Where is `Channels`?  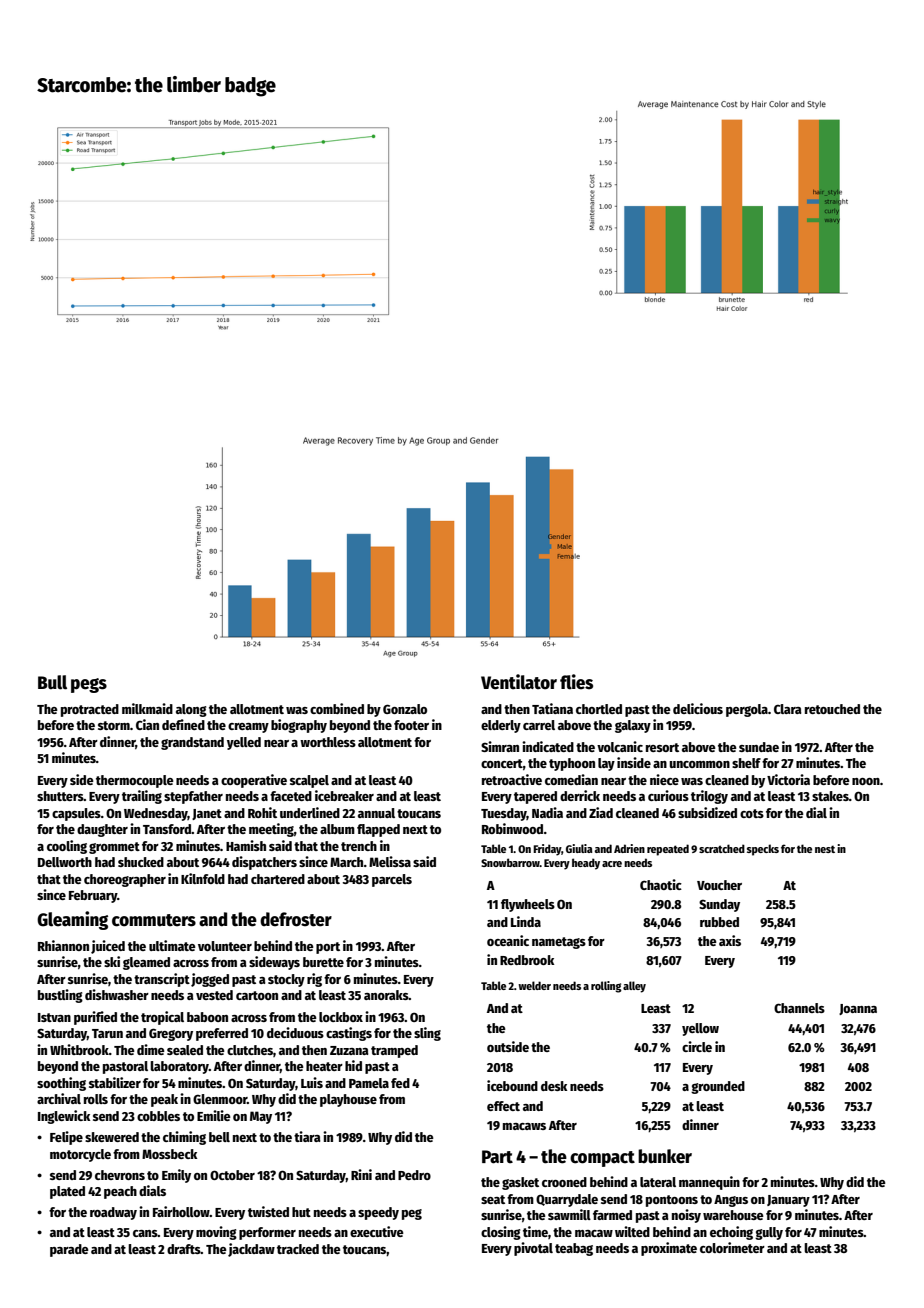
Channels is located at coordinates (799, 1008).
